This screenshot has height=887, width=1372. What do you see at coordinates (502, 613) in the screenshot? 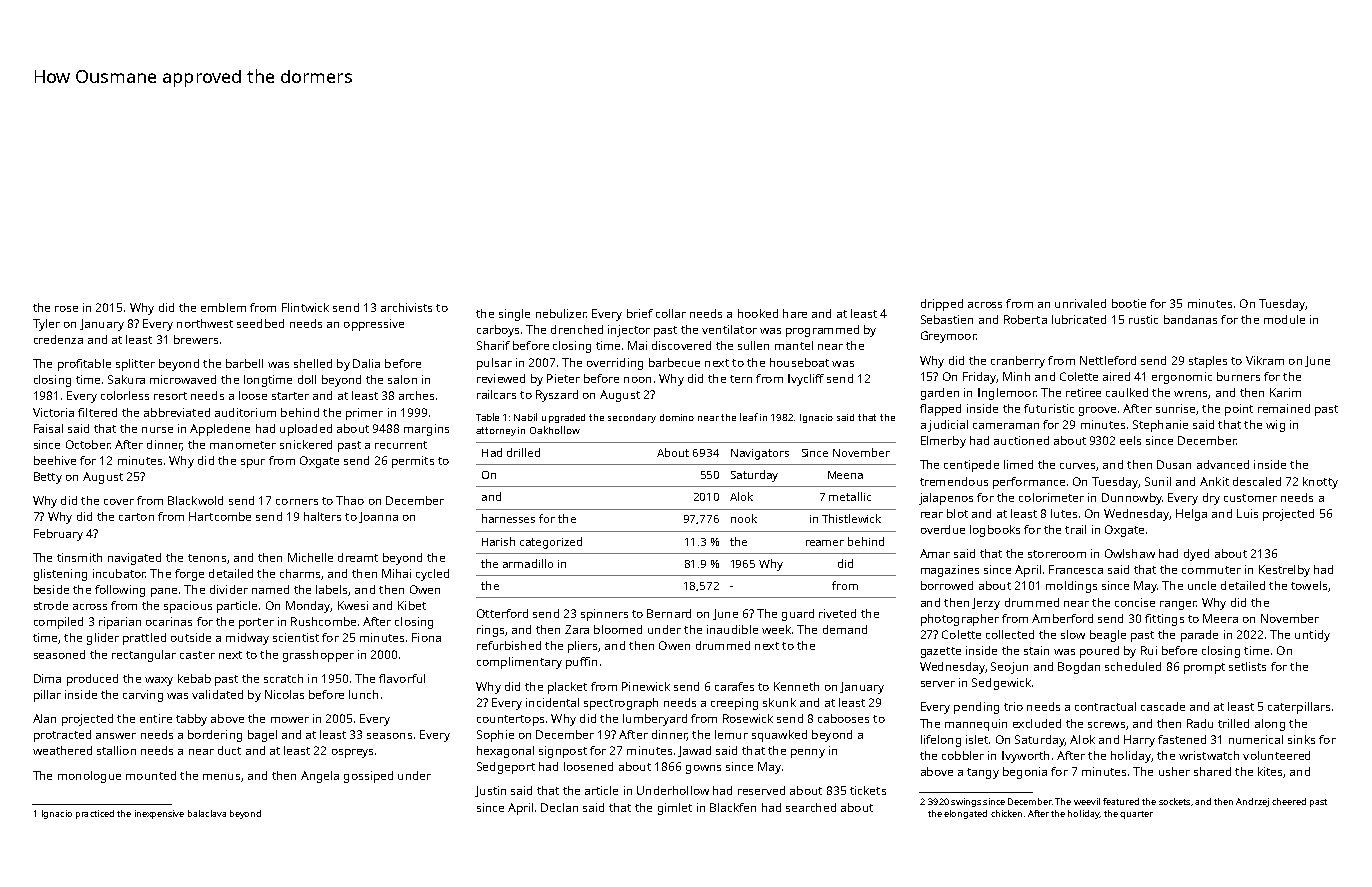
I see `Otterford` at bounding box center [502, 613].
